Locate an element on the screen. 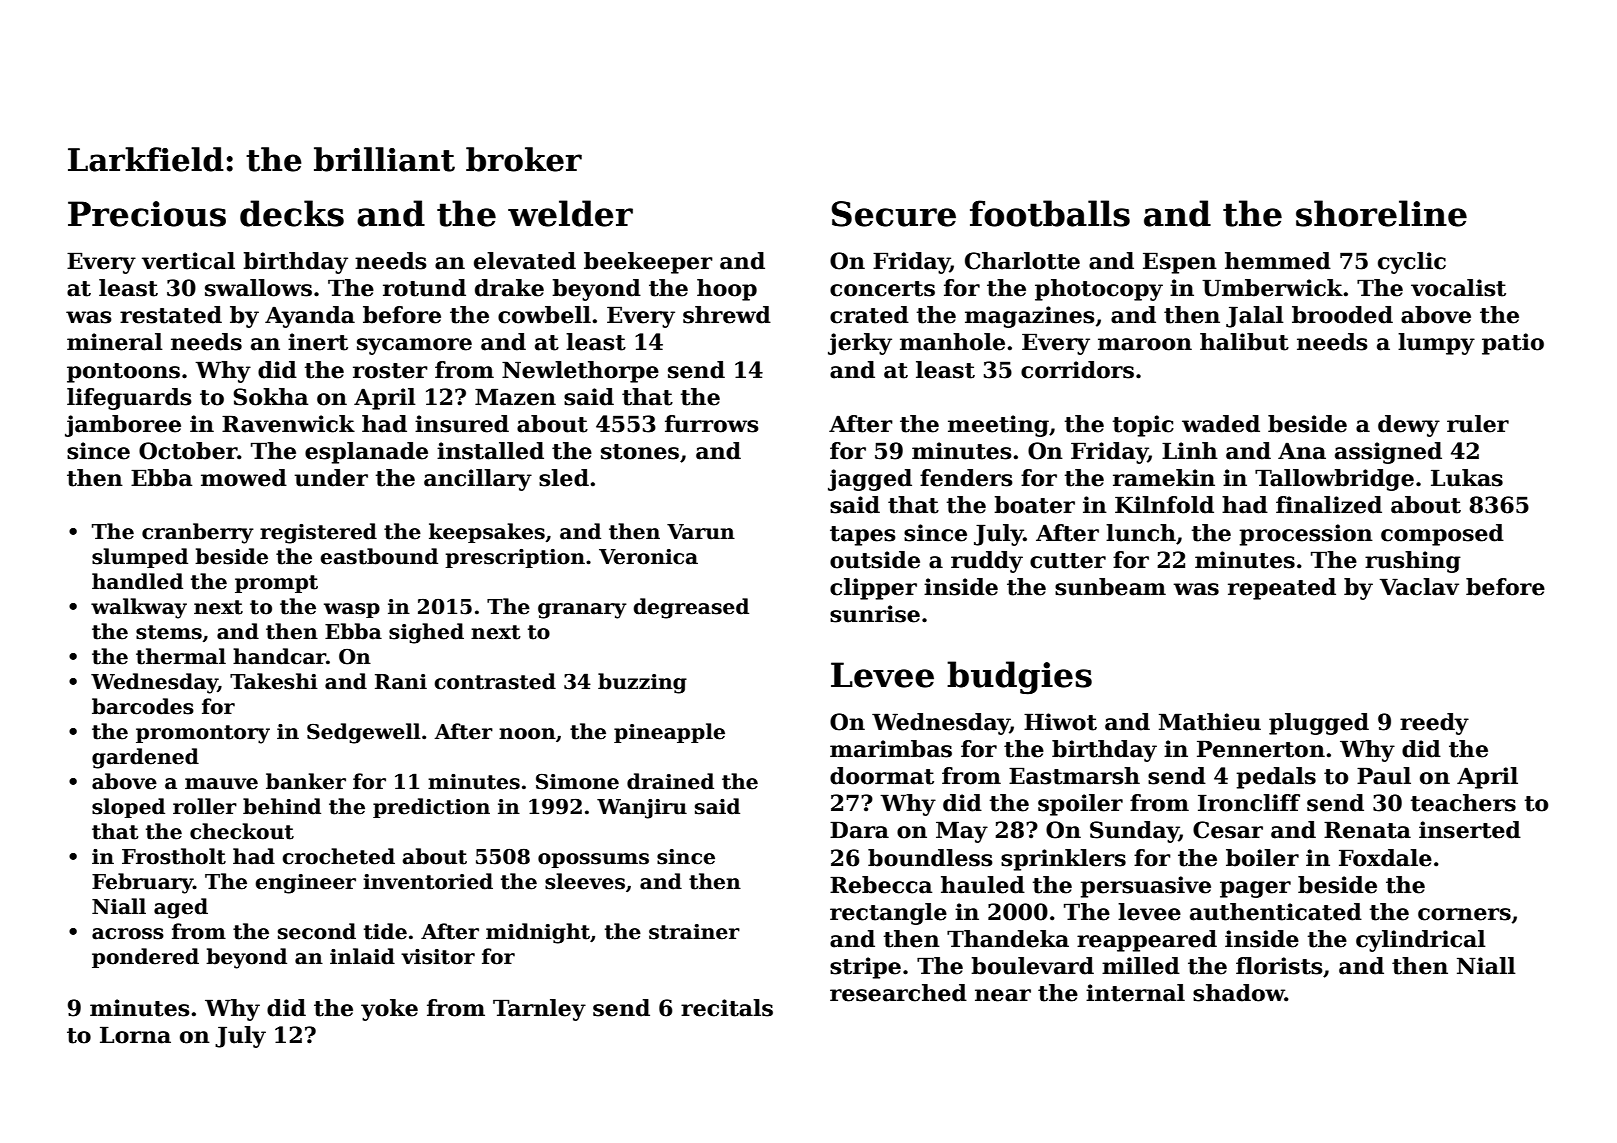 This screenshot has height=1143, width=1617. Vaclav is located at coordinates (1419, 587).
